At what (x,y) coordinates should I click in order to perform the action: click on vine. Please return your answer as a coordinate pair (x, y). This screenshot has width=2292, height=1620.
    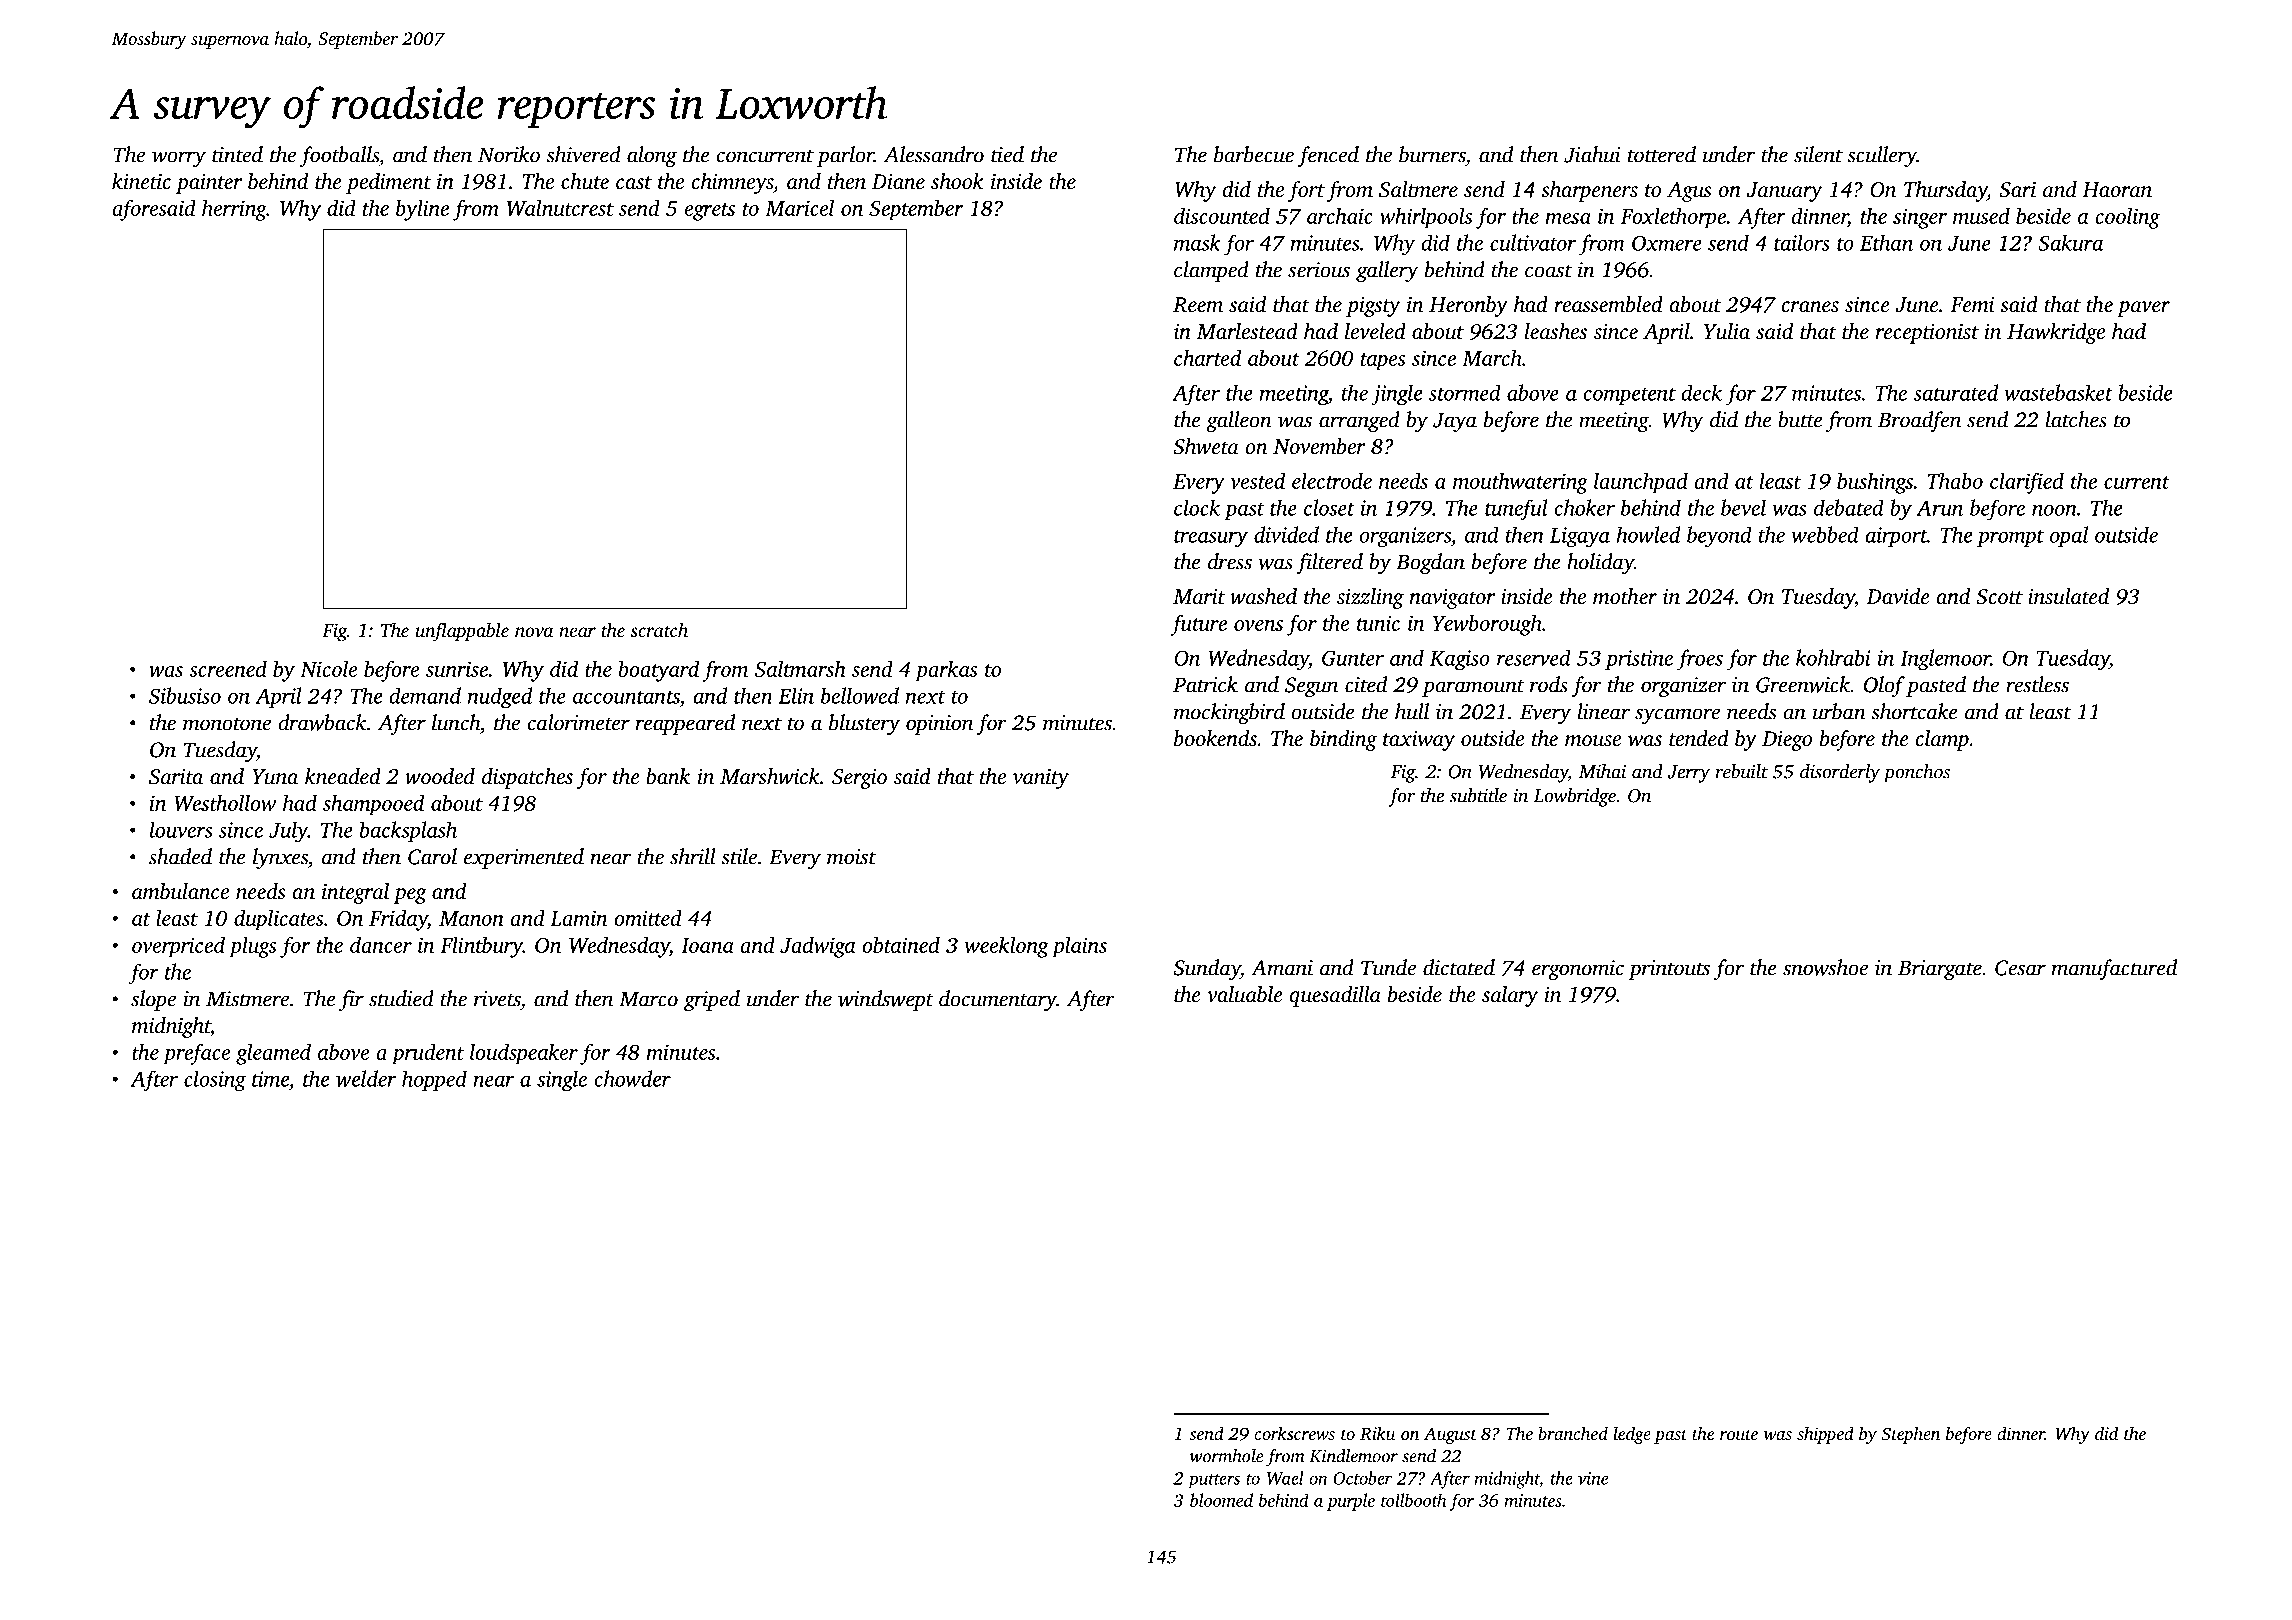
    Looking at the image, I should click on (1593, 1478).
